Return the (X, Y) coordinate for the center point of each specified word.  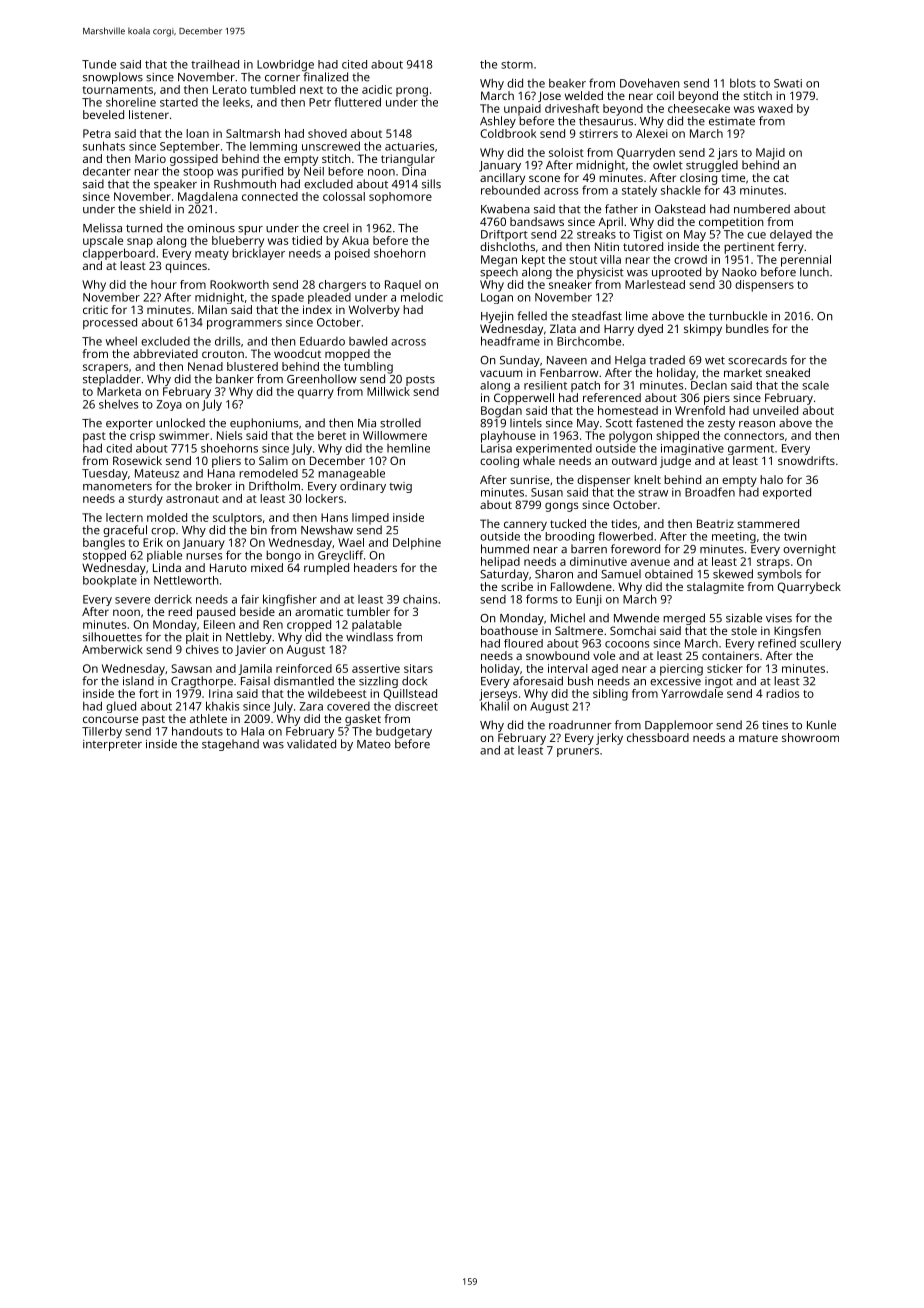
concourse (110, 719)
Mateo (374, 744)
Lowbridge (285, 66)
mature (758, 738)
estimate (732, 121)
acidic (377, 89)
